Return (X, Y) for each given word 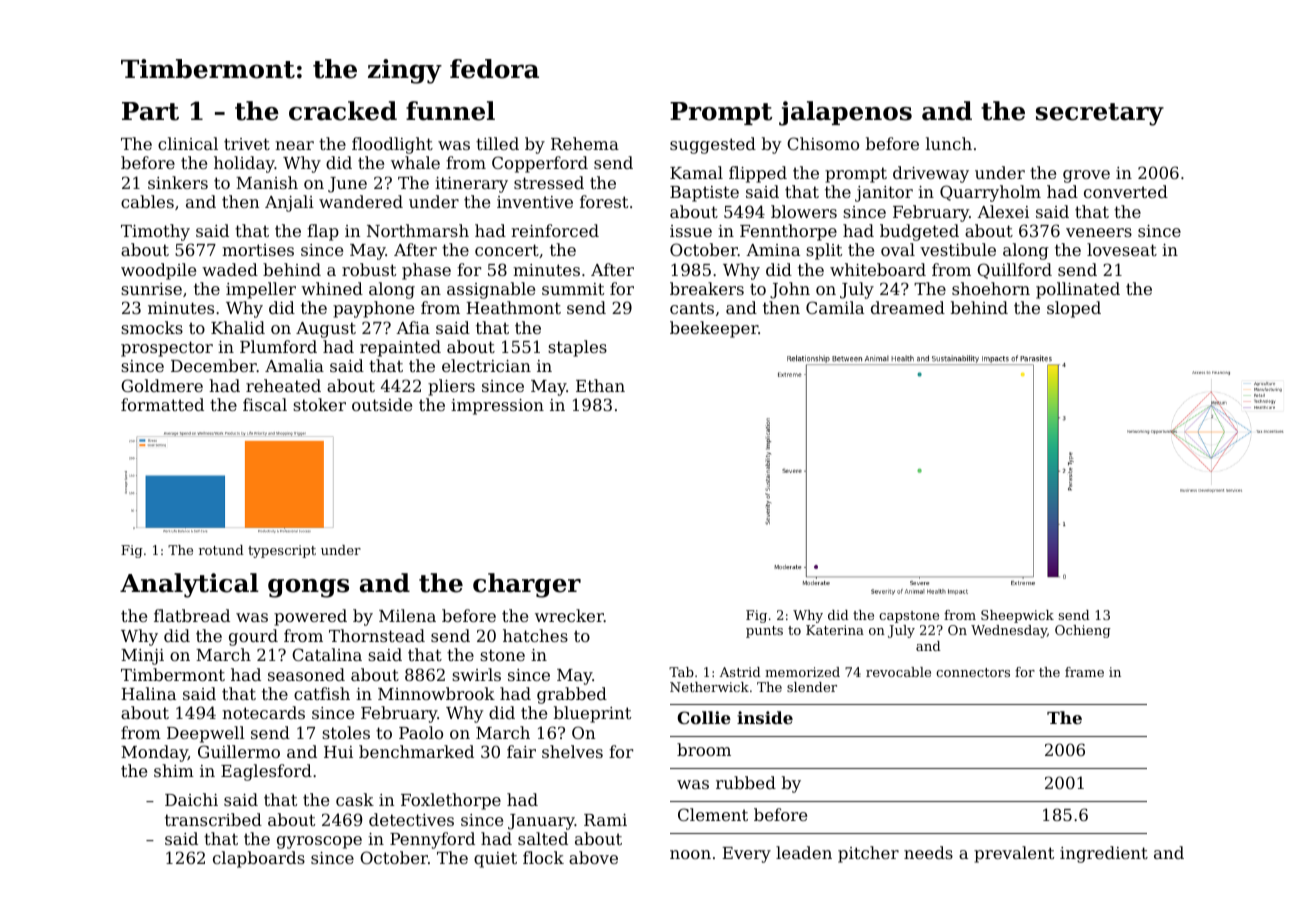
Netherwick (709, 687)
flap (323, 232)
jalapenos (845, 113)
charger (527, 585)
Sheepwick (1017, 616)
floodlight (392, 145)
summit (573, 289)
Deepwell (206, 734)
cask (355, 799)
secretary (1100, 114)
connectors (973, 672)
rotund (221, 550)
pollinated (1078, 290)
